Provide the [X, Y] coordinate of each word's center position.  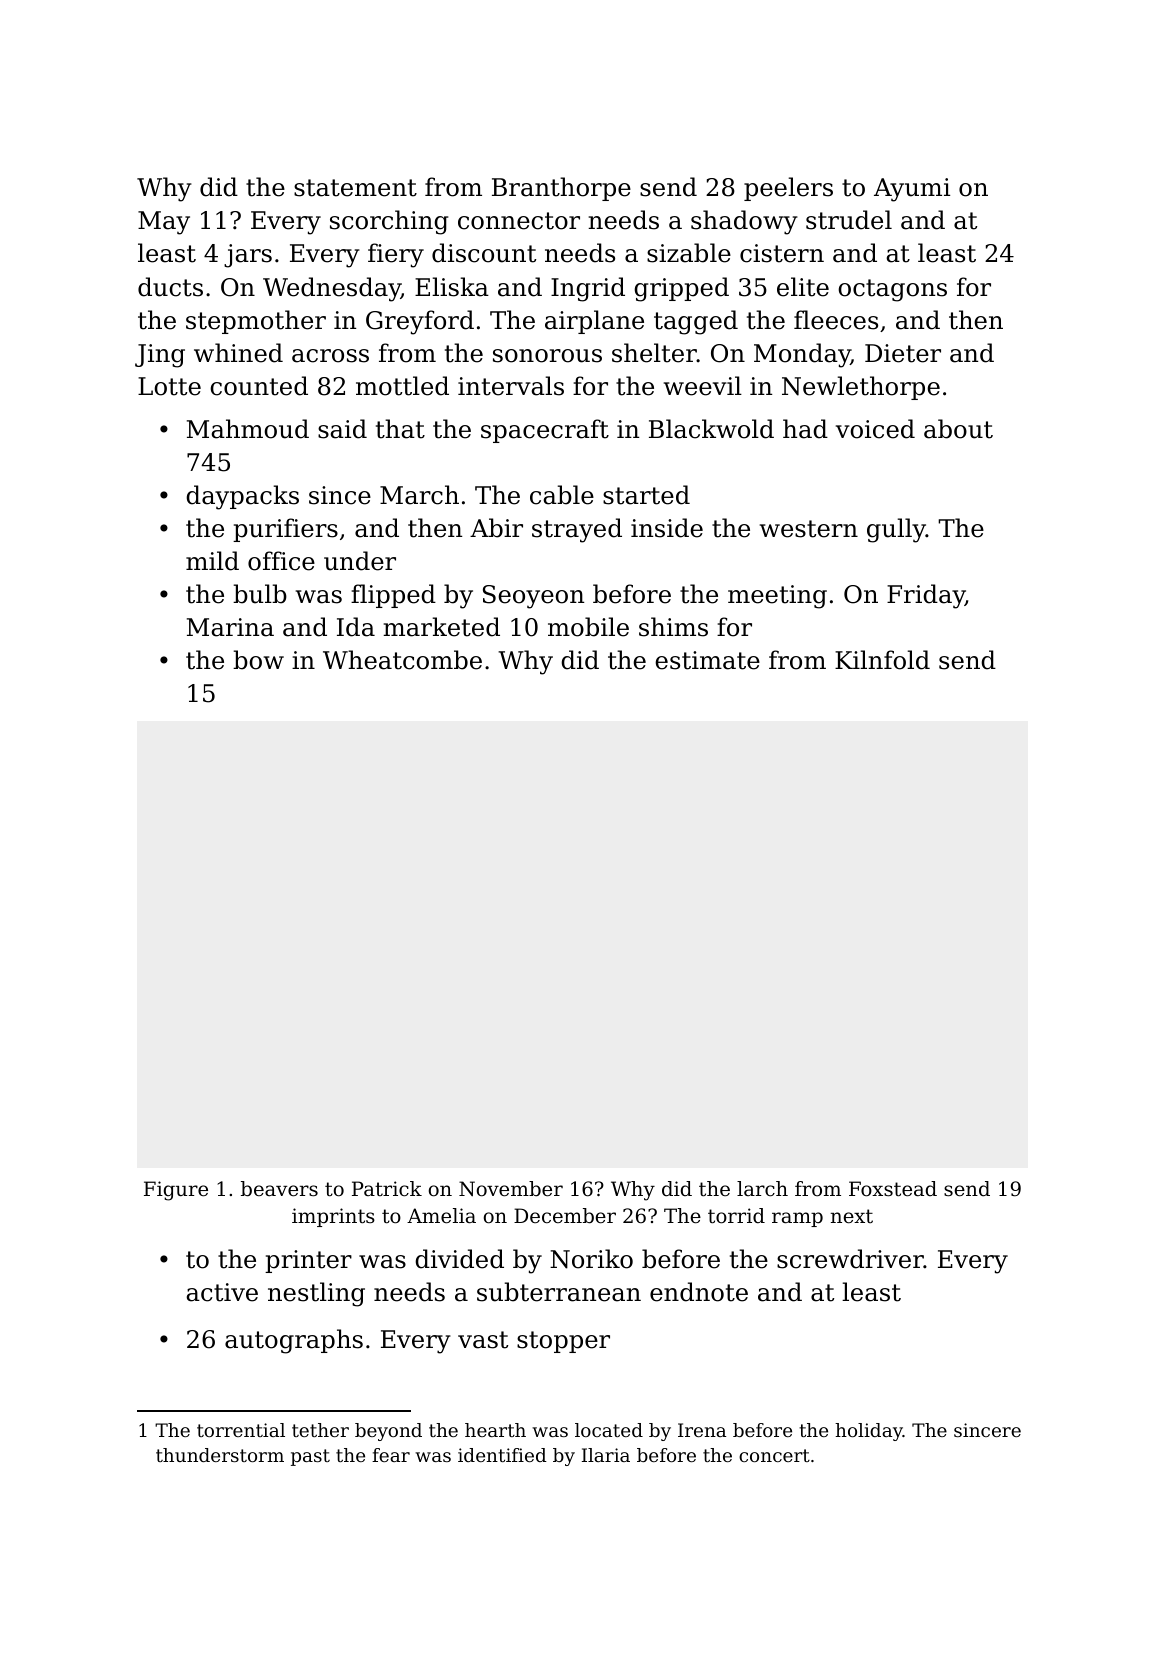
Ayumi [912, 190]
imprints [333, 1217]
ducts [170, 287]
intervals [511, 386]
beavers [279, 1189]
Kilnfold [882, 660]
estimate [707, 660]
